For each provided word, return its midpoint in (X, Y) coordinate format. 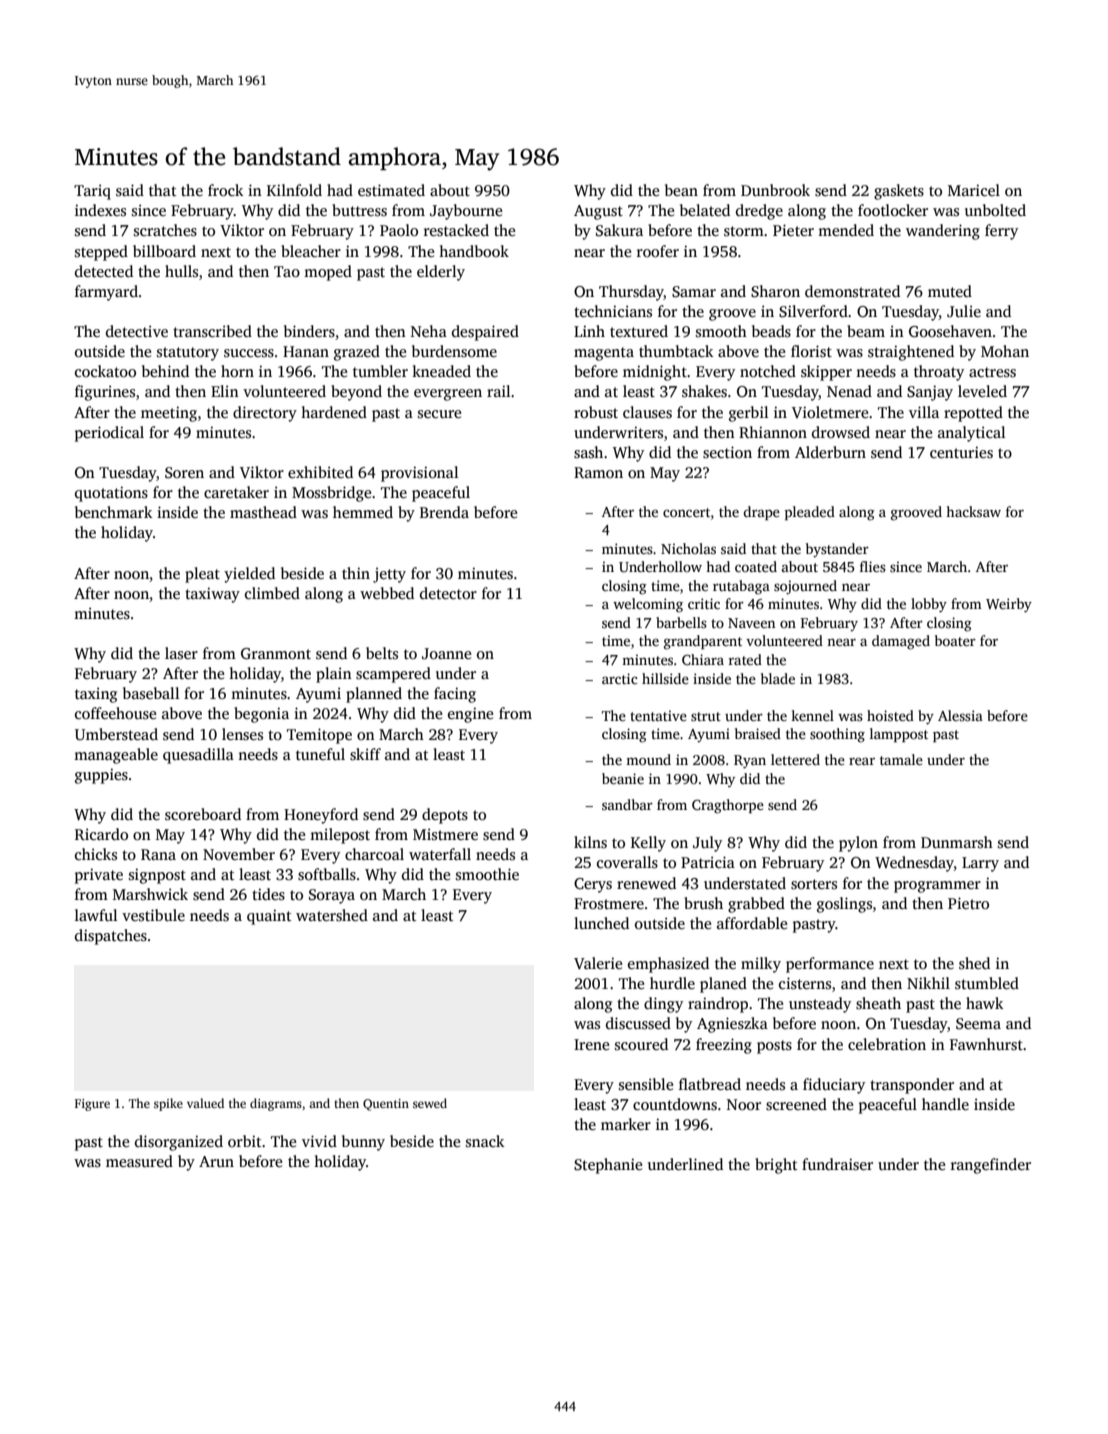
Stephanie (608, 1166)
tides (268, 894)
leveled (982, 391)
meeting (169, 414)
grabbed (756, 905)
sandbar (627, 804)
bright (776, 1166)
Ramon (598, 472)
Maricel (974, 190)
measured (139, 1161)
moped (328, 273)
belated (705, 210)
